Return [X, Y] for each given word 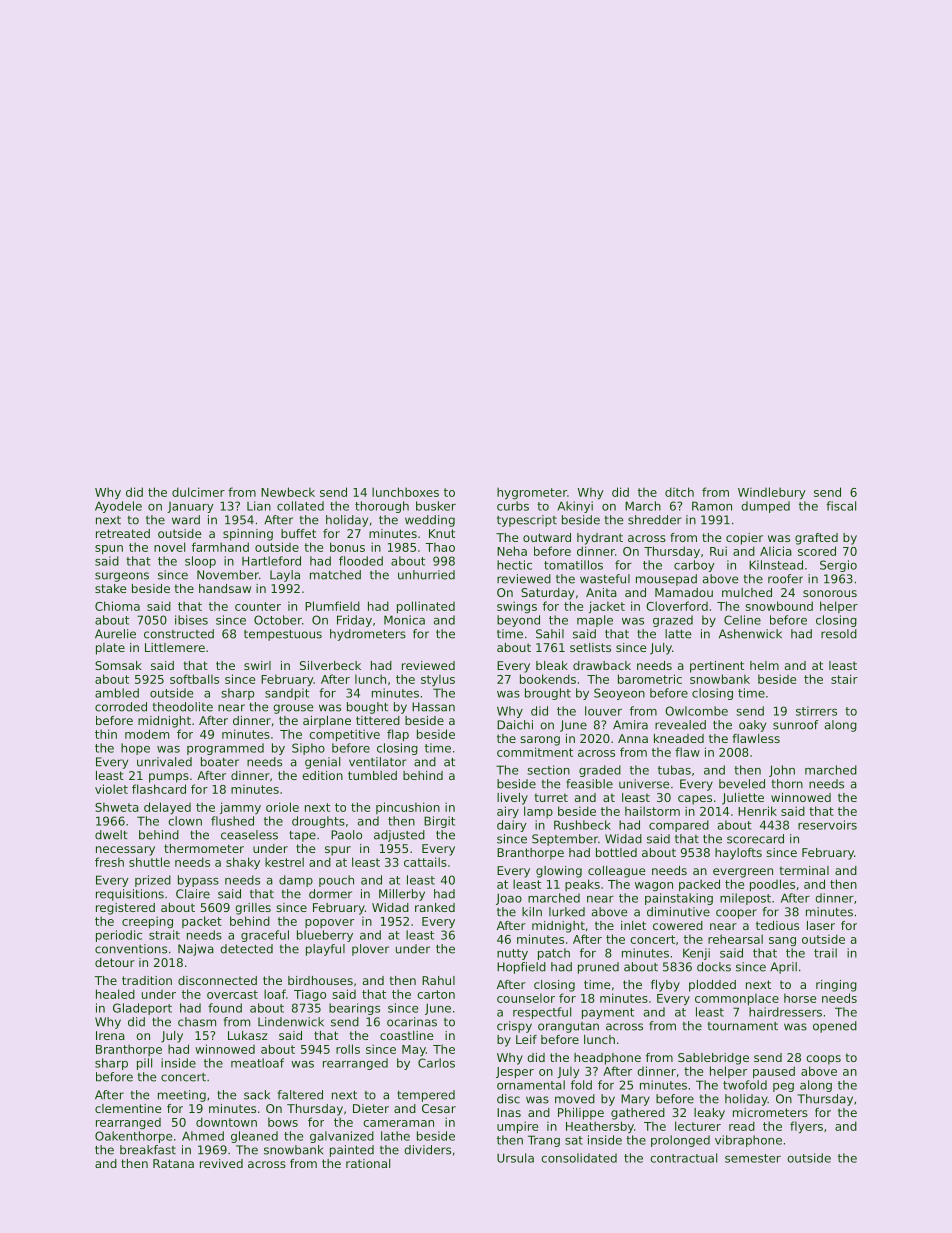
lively [512, 799]
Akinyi [575, 507]
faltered [300, 1095]
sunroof [795, 725]
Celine [742, 620]
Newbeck [288, 492]
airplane [327, 722]
